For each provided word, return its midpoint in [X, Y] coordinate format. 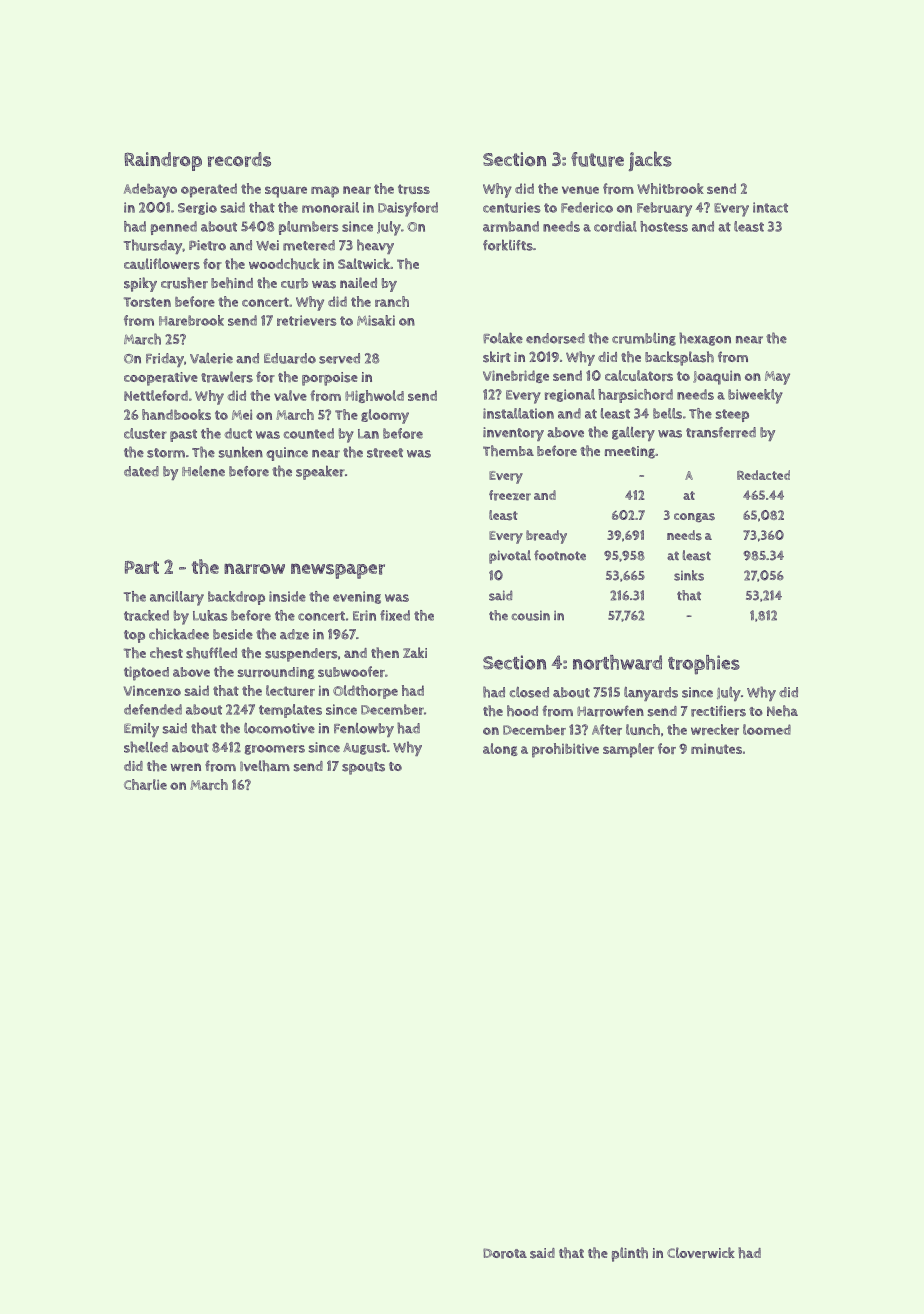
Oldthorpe [365, 692]
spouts [363, 768]
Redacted [763, 475]
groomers [275, 750]
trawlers [227, 377]
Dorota [505, 1253]
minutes [716, 748]
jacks [650, 161]
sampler [628, 750]
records [239, 159]
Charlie [145, 784]
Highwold [374, 396]
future [597, 159]
